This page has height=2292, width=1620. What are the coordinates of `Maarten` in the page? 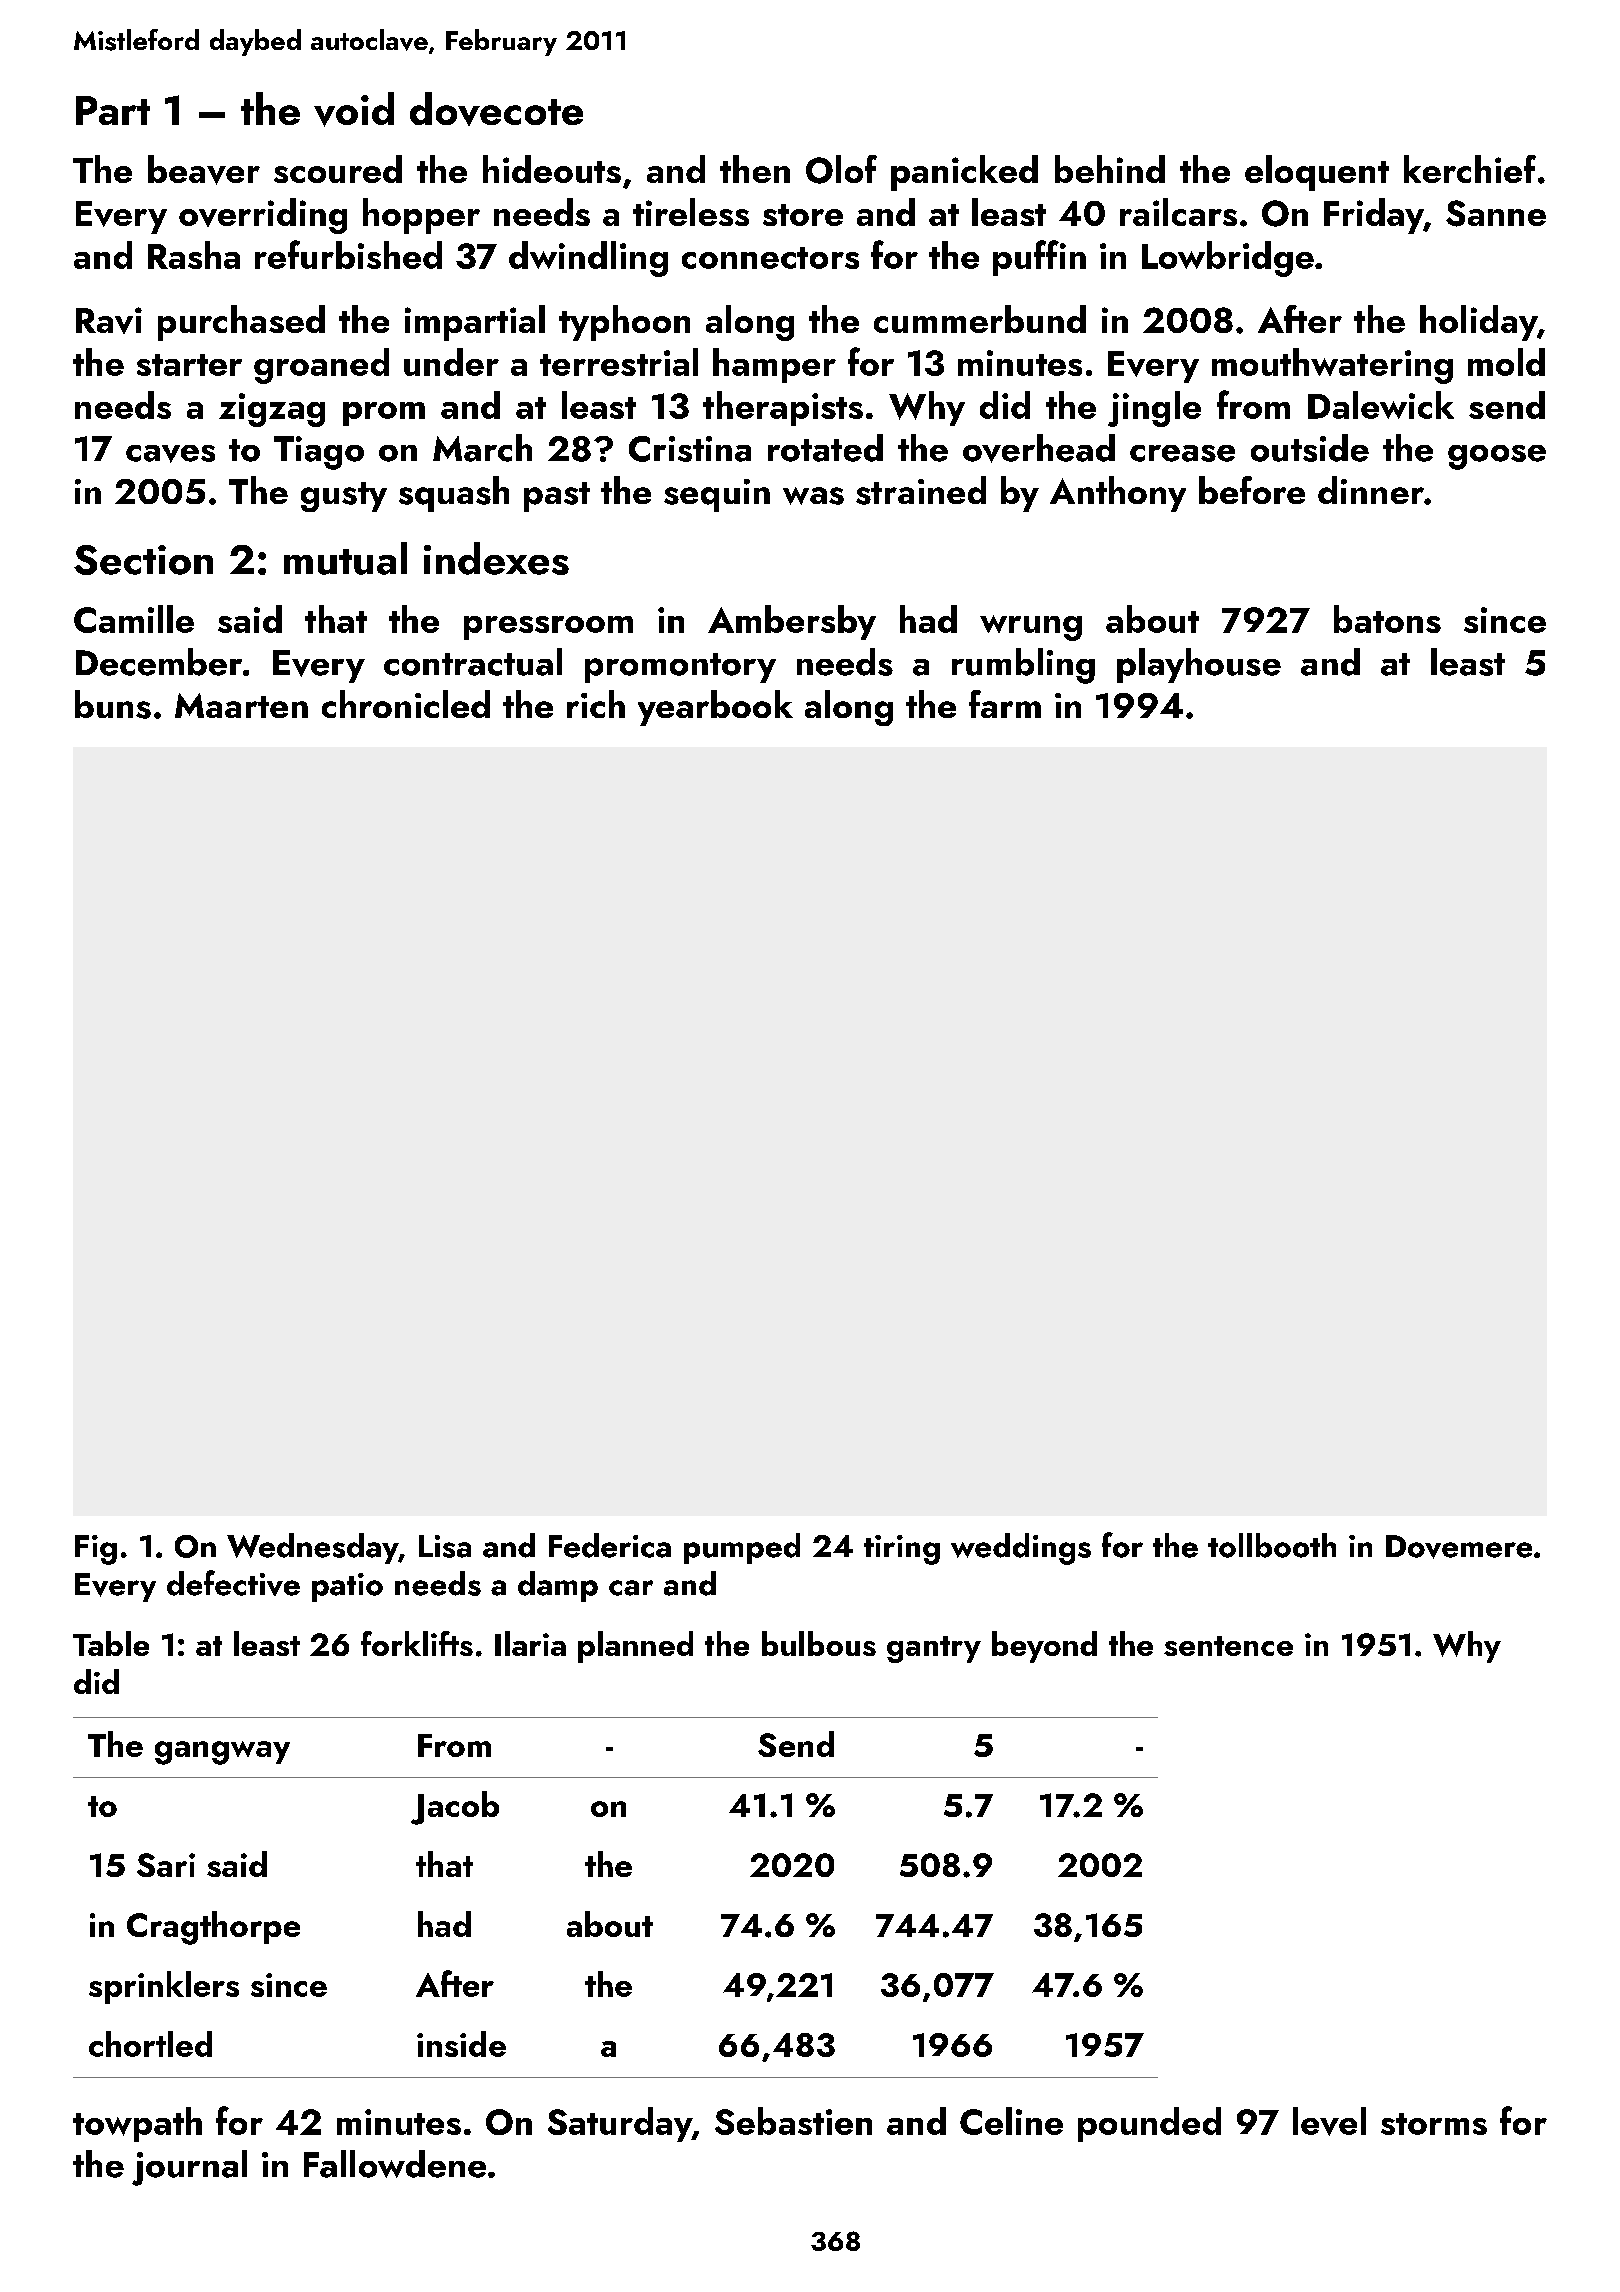 It's located at (241, 705).
